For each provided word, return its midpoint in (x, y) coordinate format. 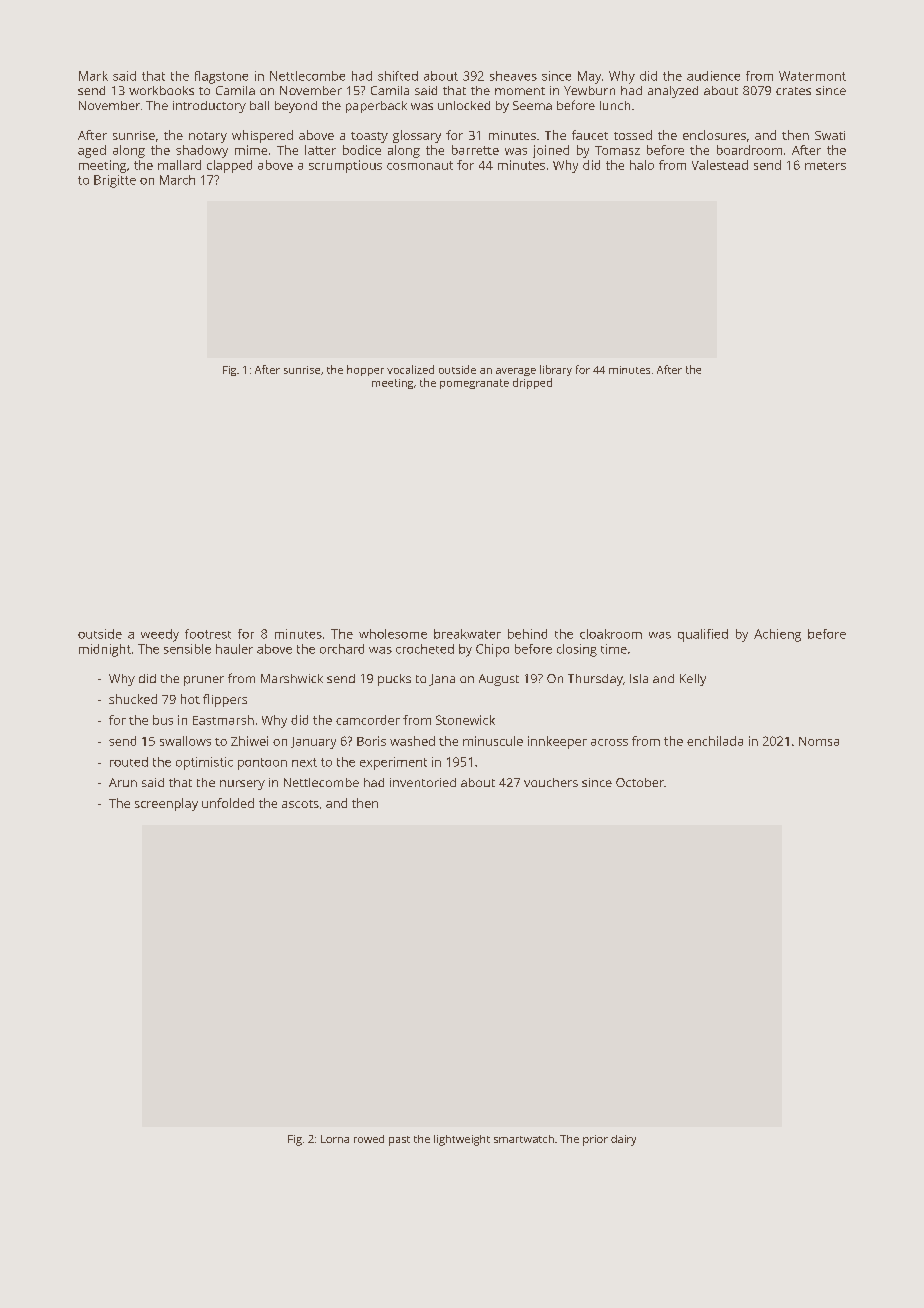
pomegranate (474, 384)
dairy (623, 1140)
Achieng (777, 635)
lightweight (462, 1140)
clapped (229, 166)
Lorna (335, 1139)
